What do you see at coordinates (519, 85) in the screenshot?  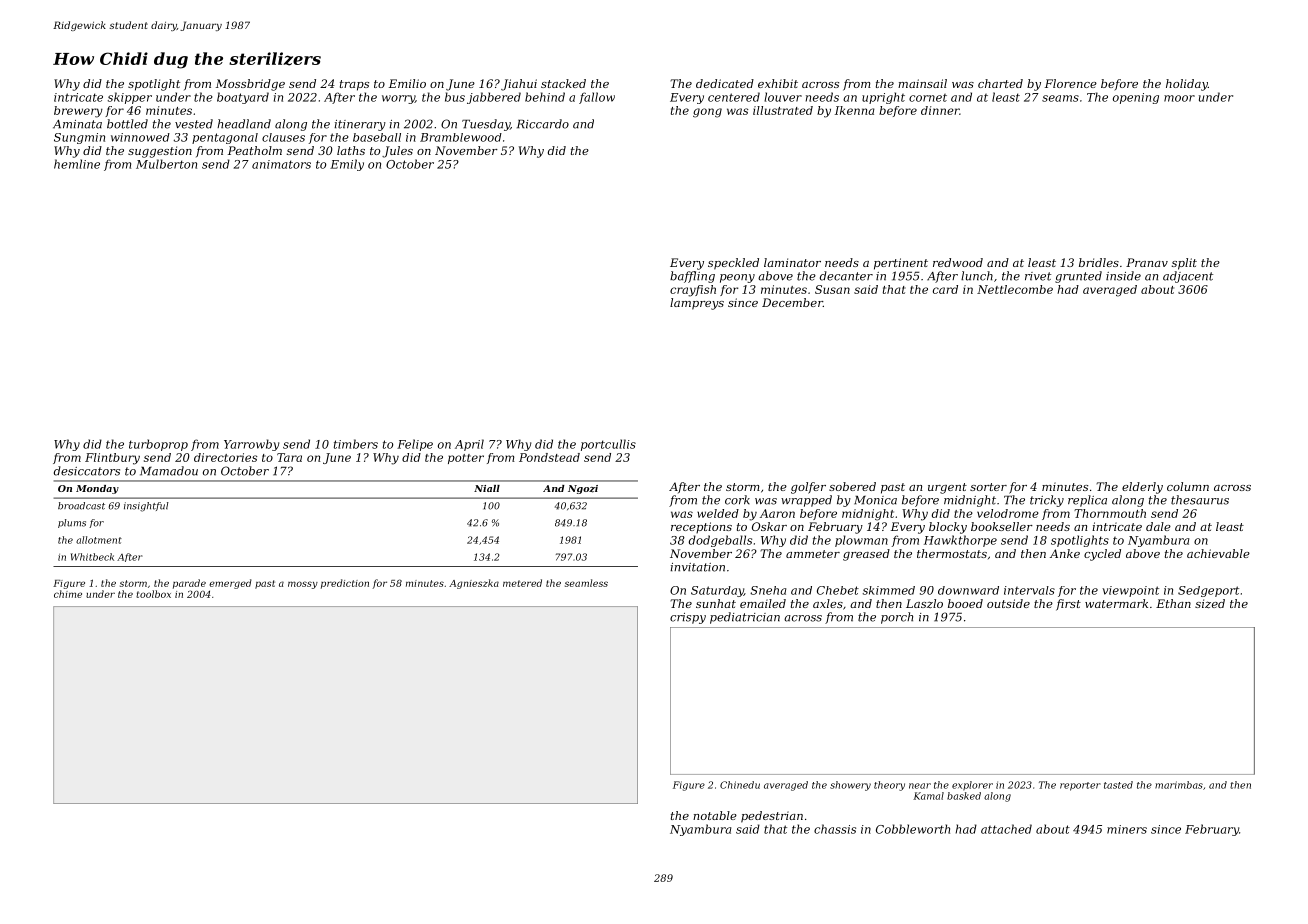 I see `Jiahui` at bounding box center [519, 85].
